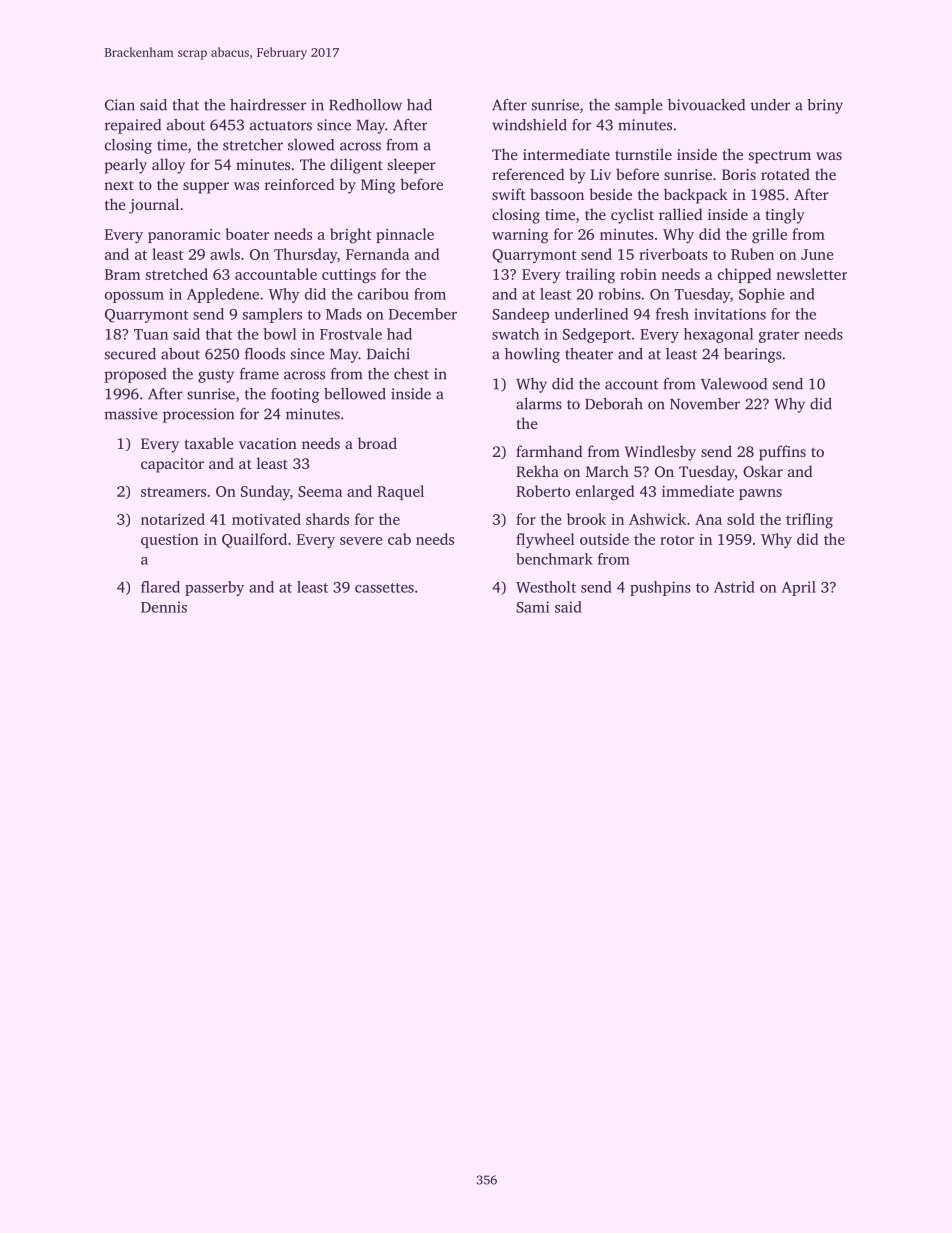  I want to click on cassettes, so click(384, 588).
